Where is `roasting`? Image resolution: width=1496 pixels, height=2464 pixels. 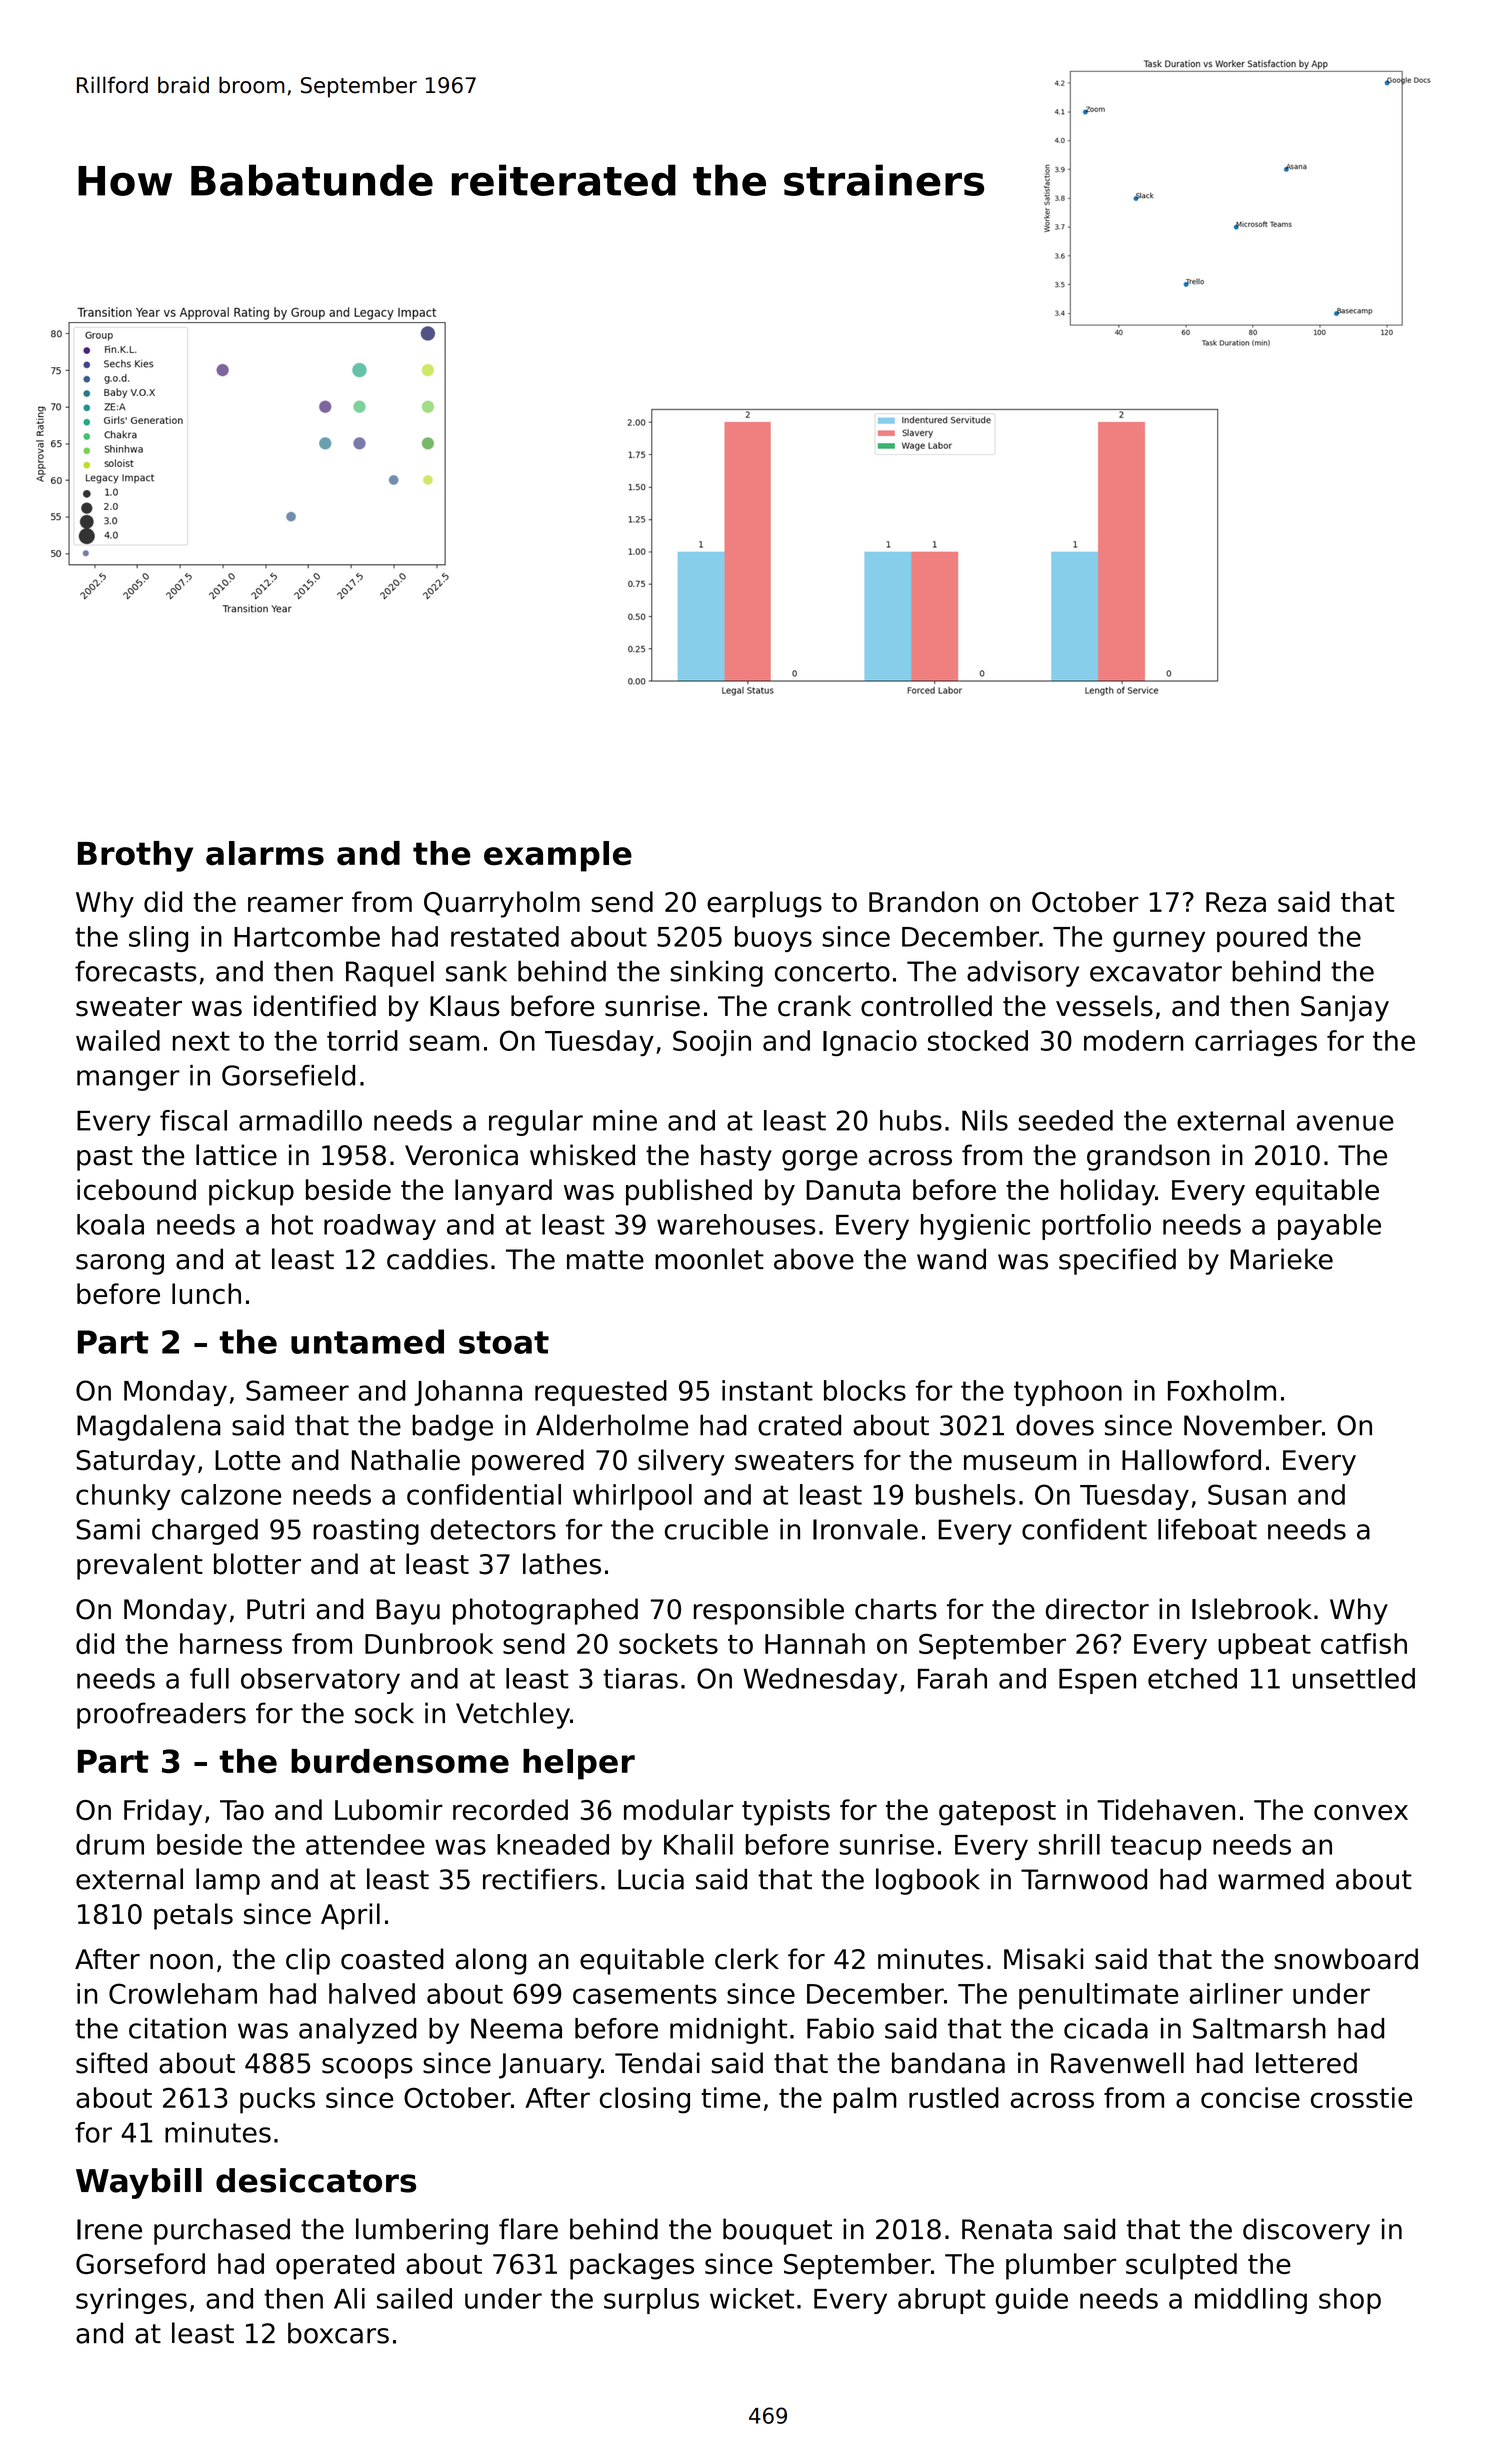 roasting is located at coordinates (366, 1532).
